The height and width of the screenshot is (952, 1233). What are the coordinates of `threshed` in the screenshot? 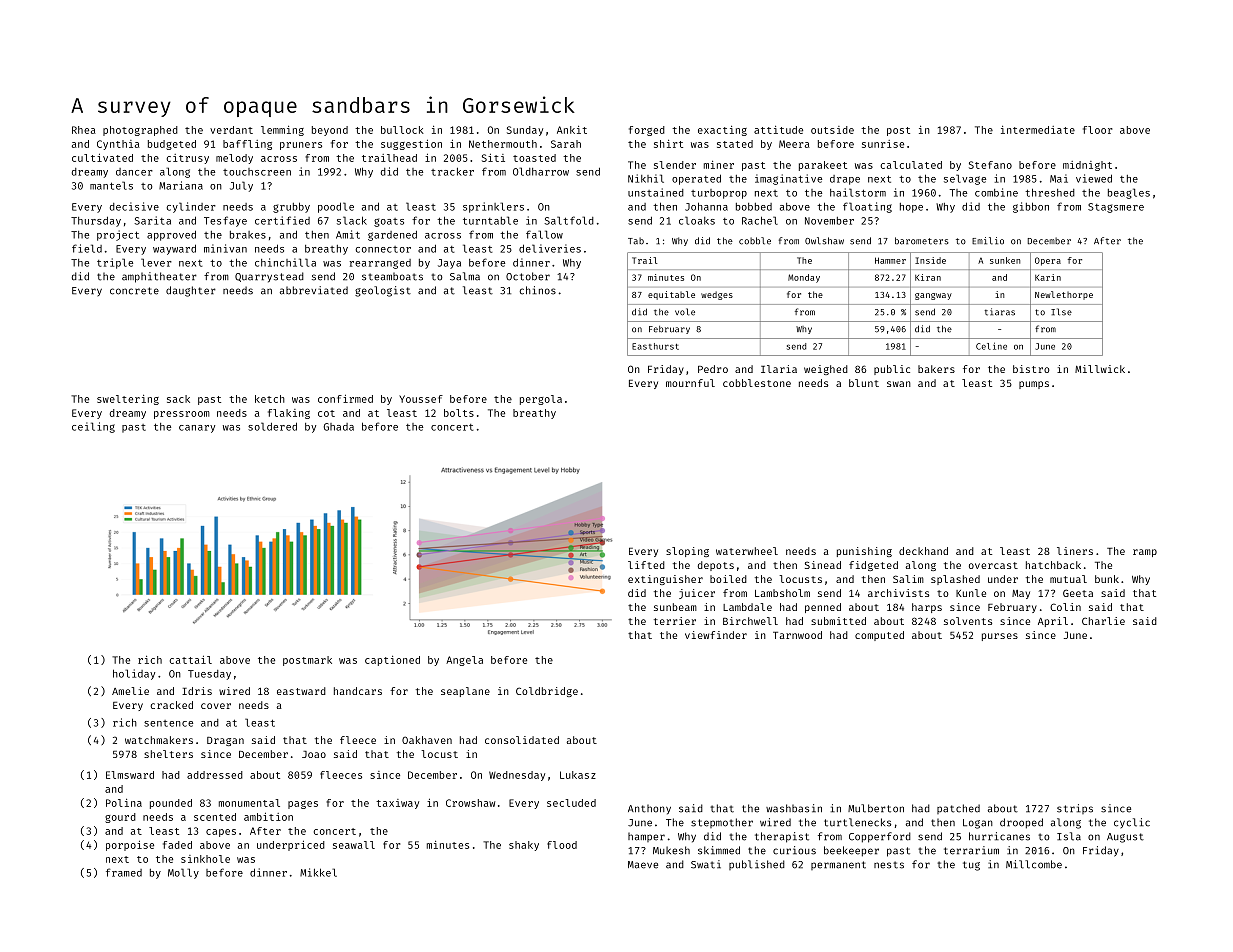 It's located at (1050, 192).
